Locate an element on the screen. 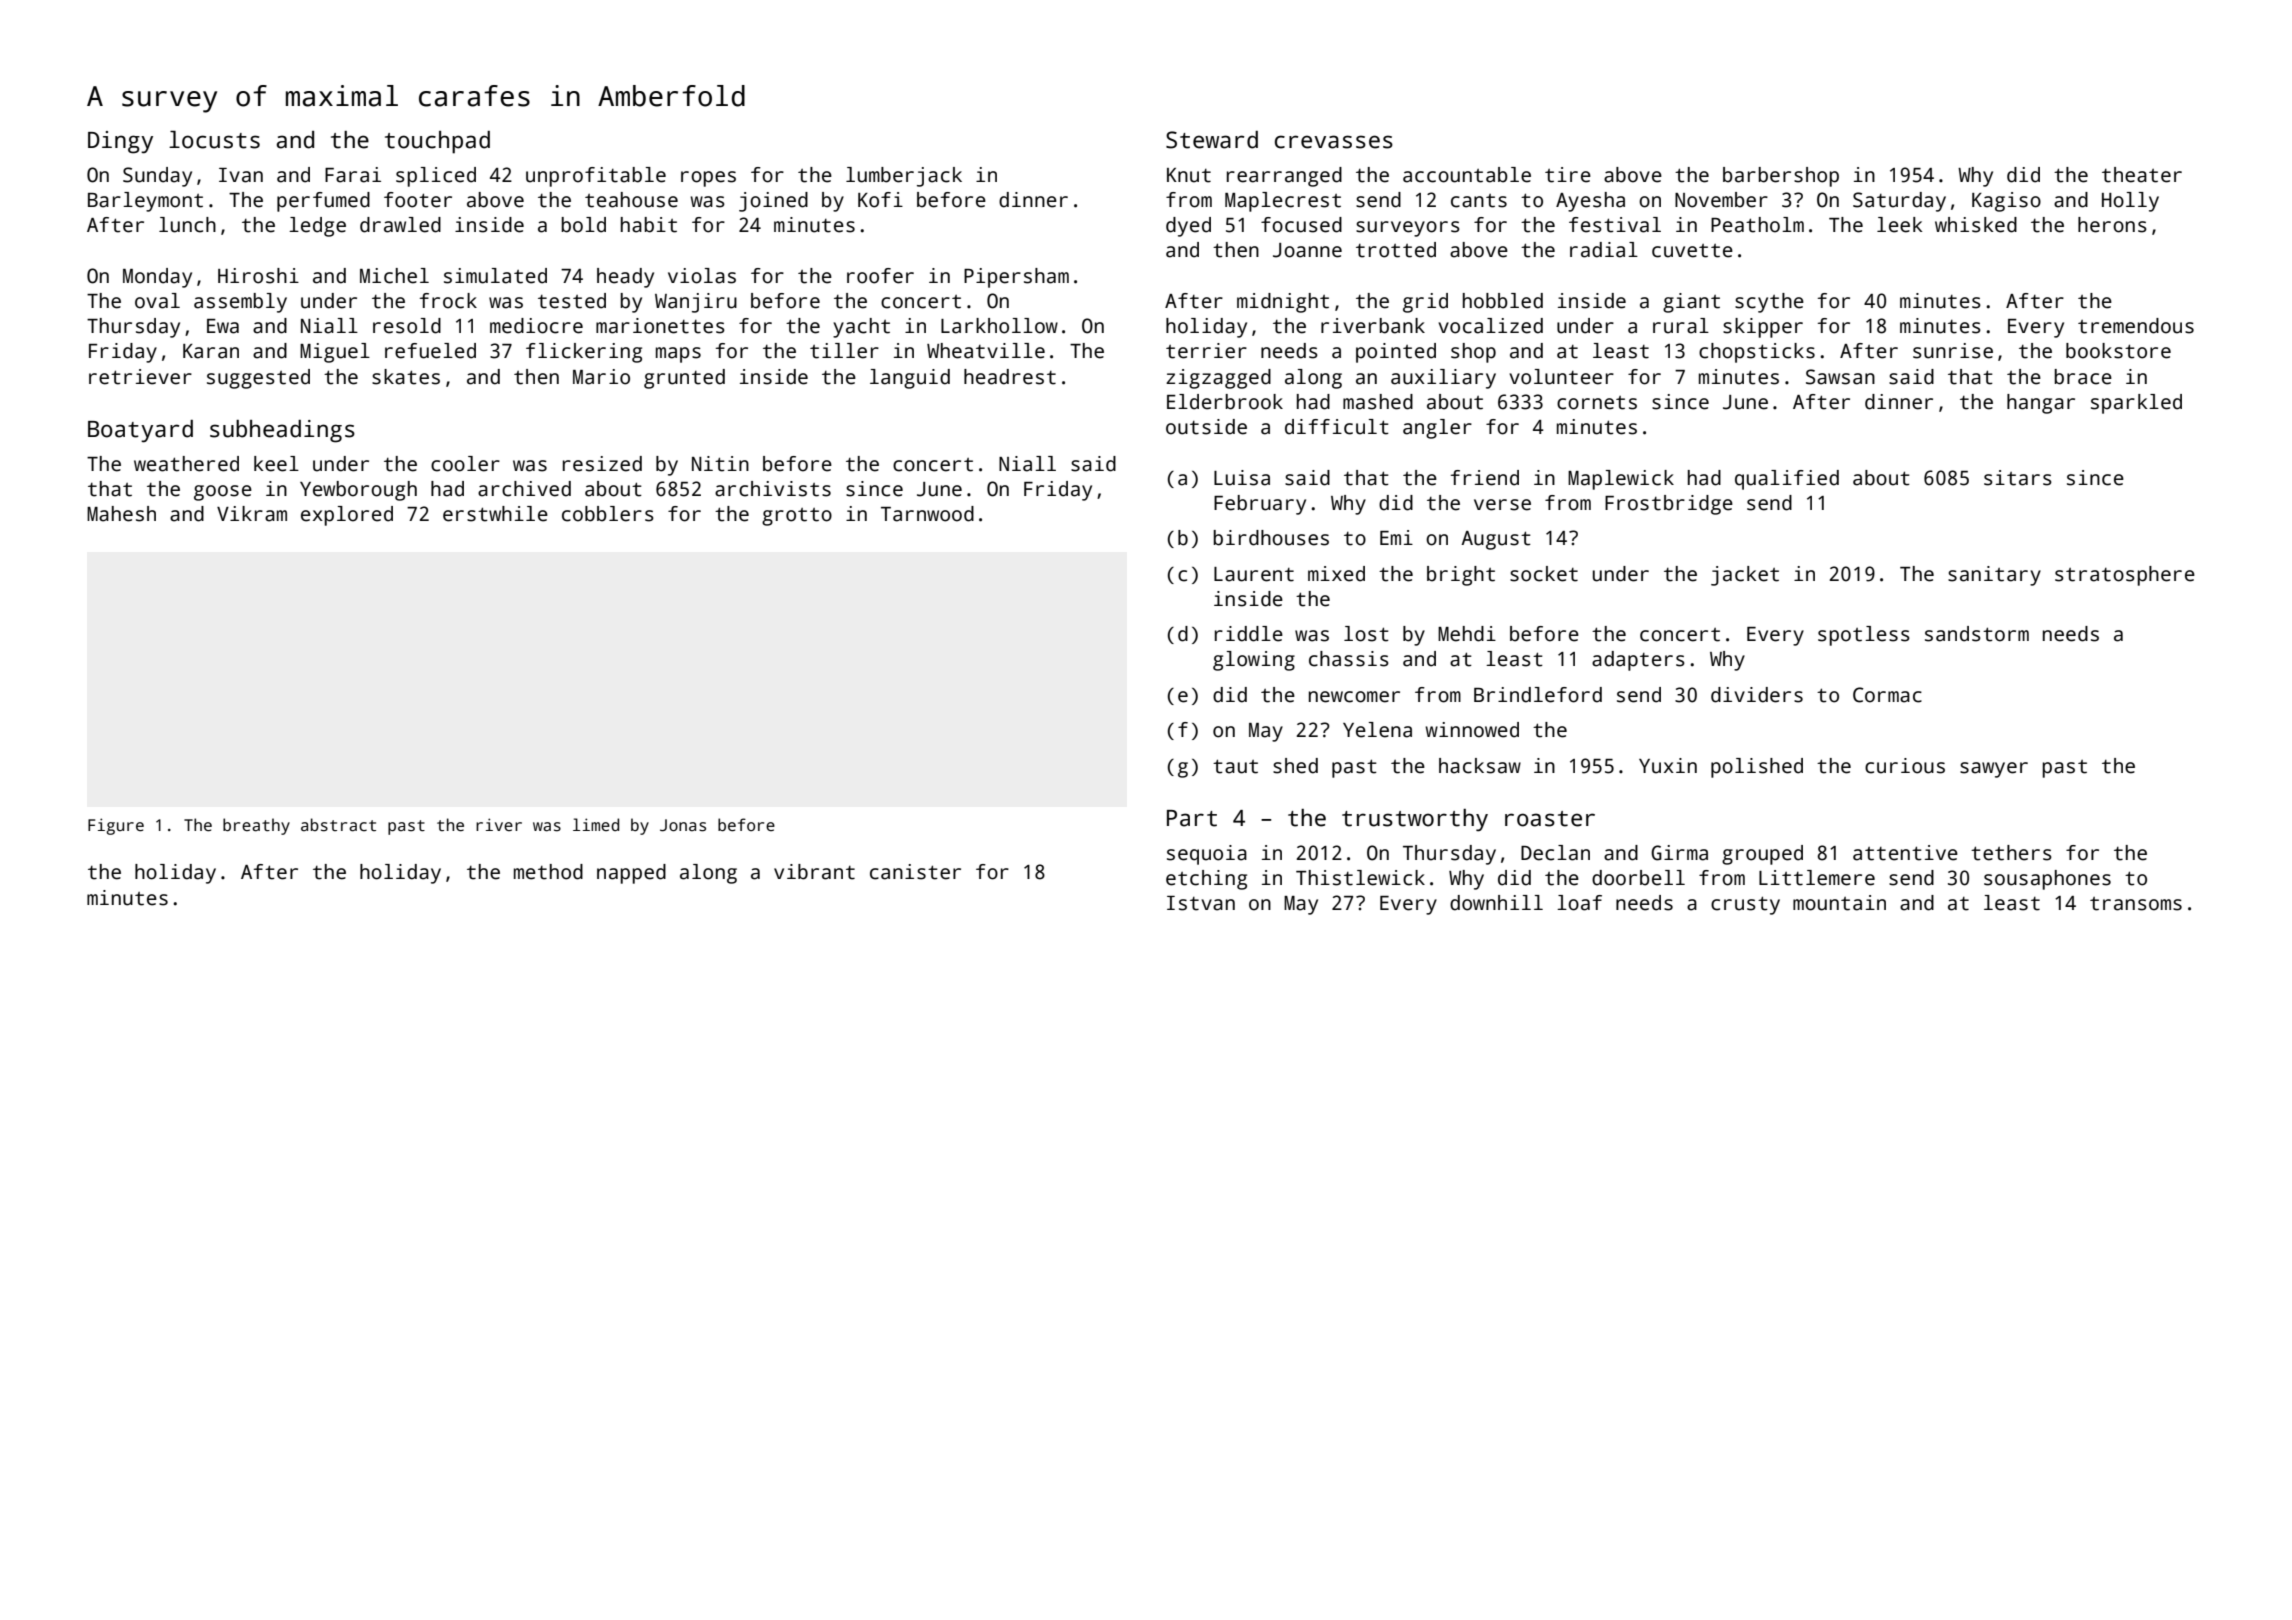  lunch is located at coordinates (187, 225).
